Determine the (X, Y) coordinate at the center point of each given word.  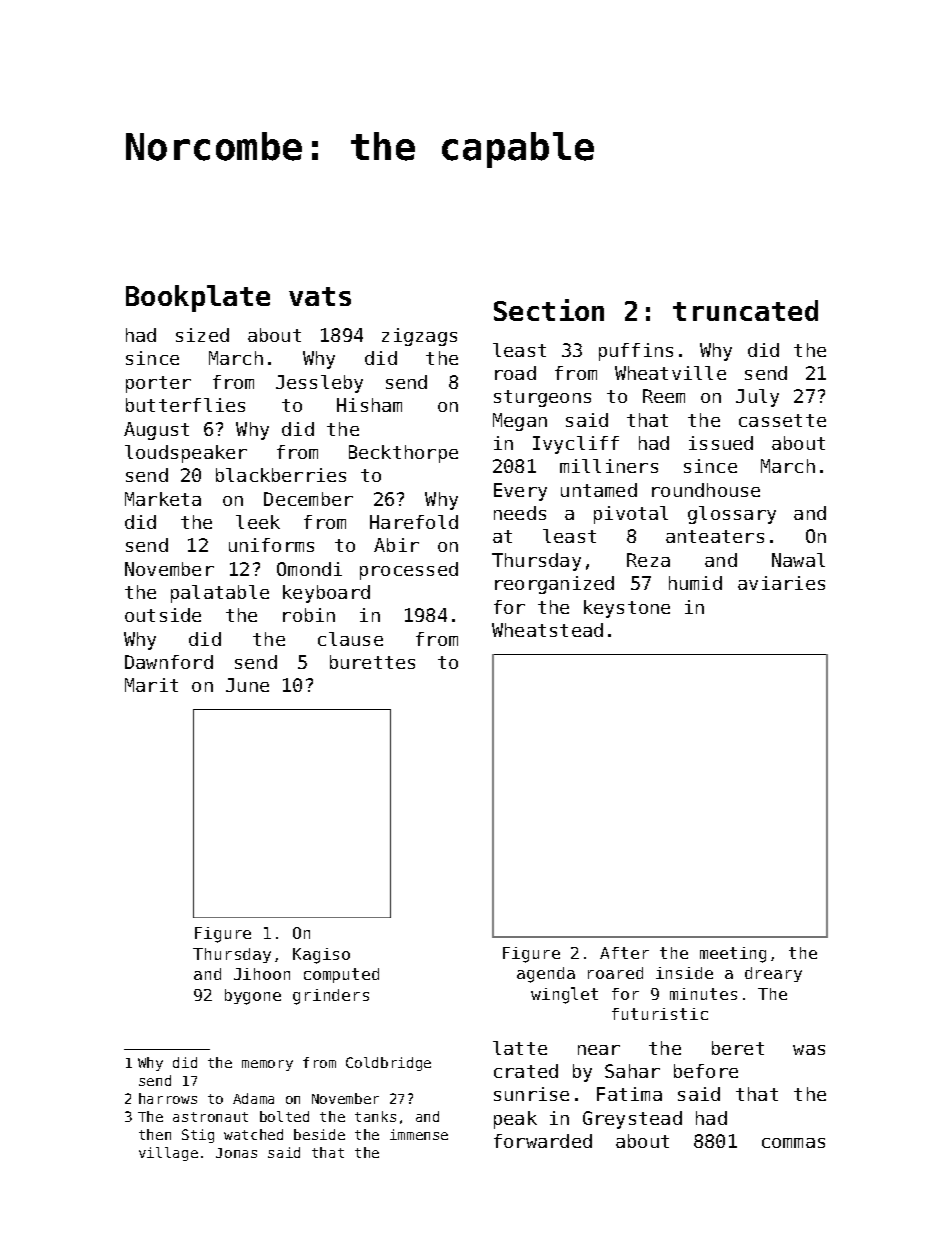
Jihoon (262, 974)
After (624, 953)
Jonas (236, 1153)
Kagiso (321, 956)
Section (549, 310)
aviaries (781, 583)
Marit (151, 685)
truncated (745, 310)
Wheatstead (547, 630)
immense (419, 1134)
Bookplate (198, 298)
